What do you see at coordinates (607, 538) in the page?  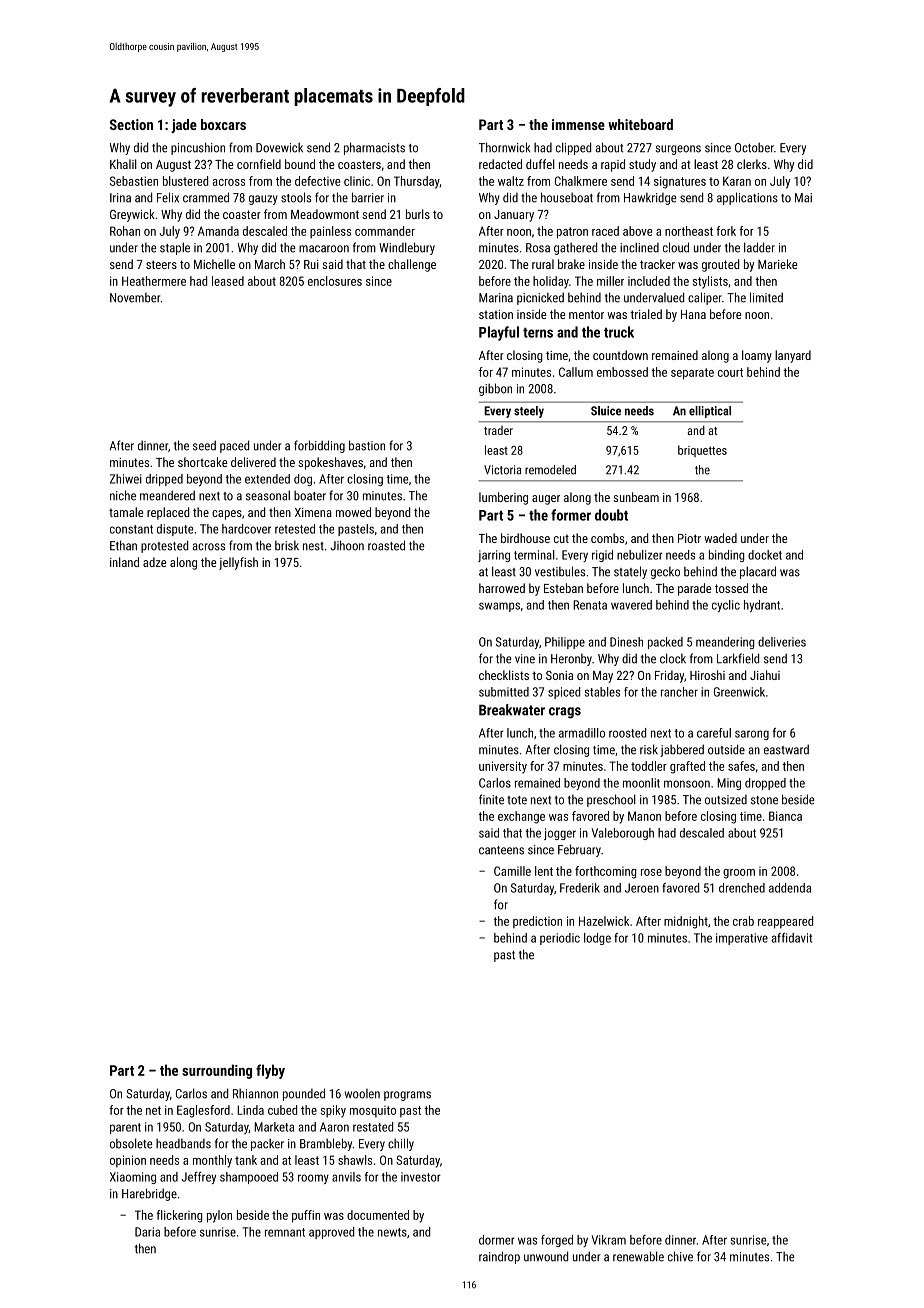 I see `combs` at bounding box center [607, 538].
